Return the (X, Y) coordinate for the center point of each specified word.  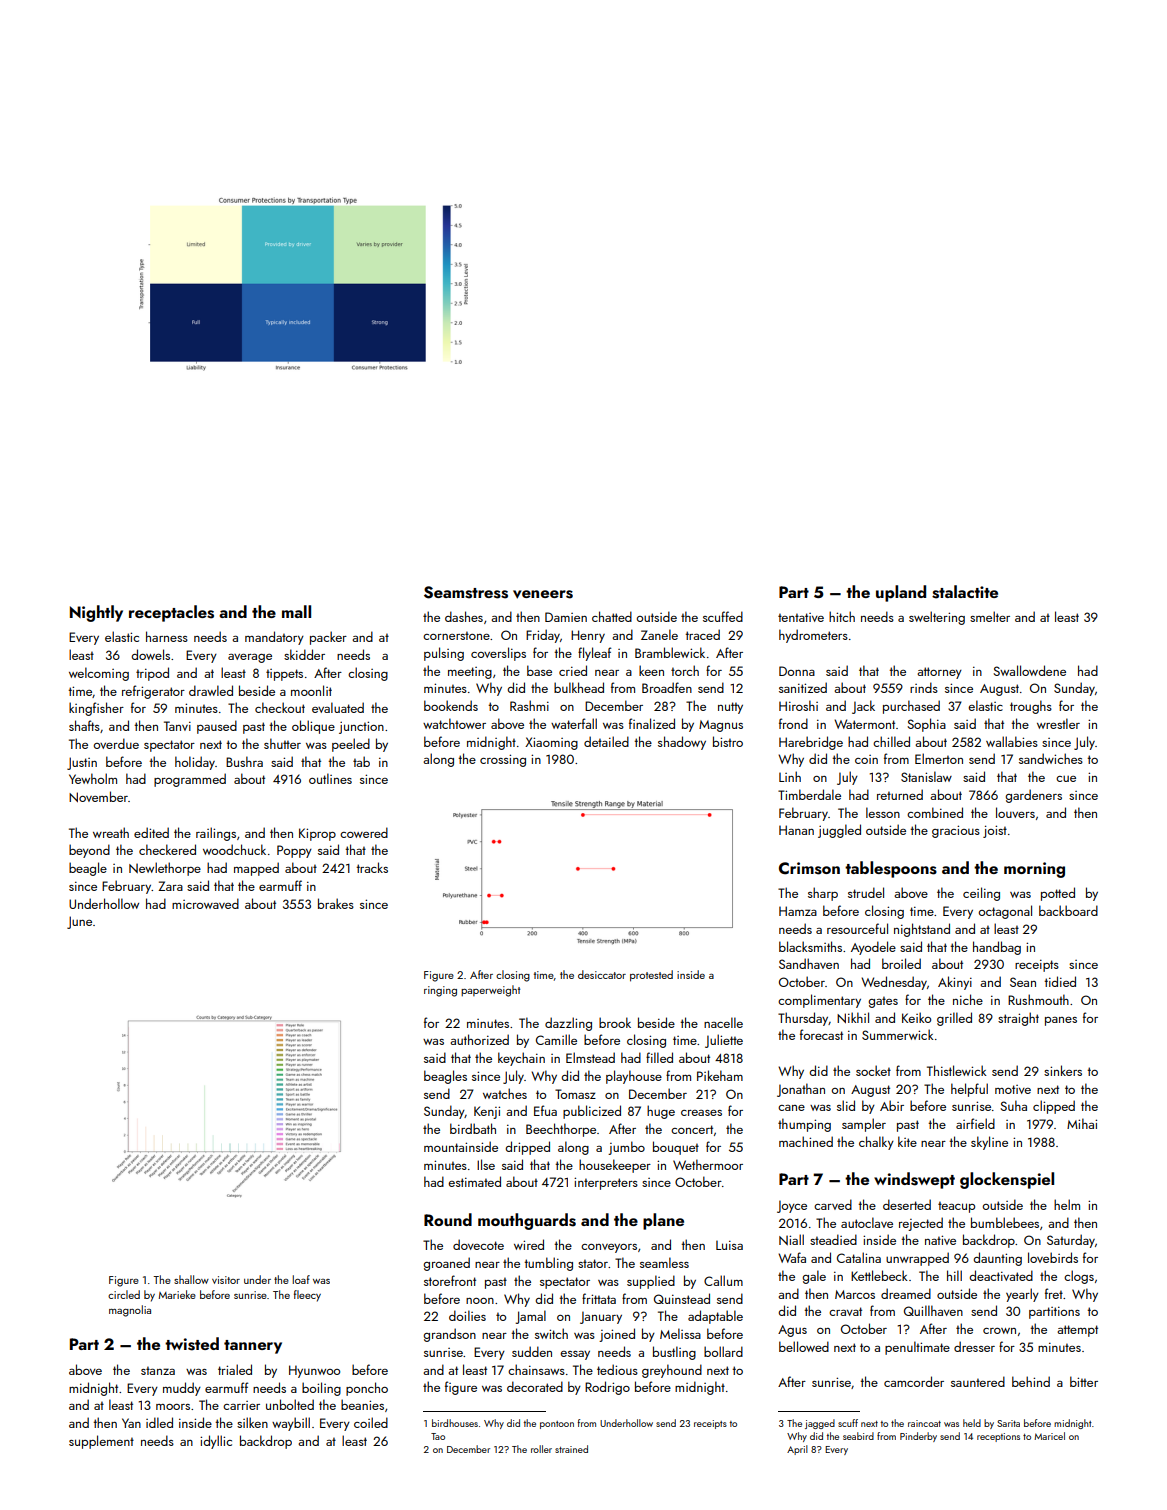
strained (571, 1449)
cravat (845, 1311)
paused (217, 727)
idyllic (216, 1442)
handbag (997, 948)
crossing (503, 760)
